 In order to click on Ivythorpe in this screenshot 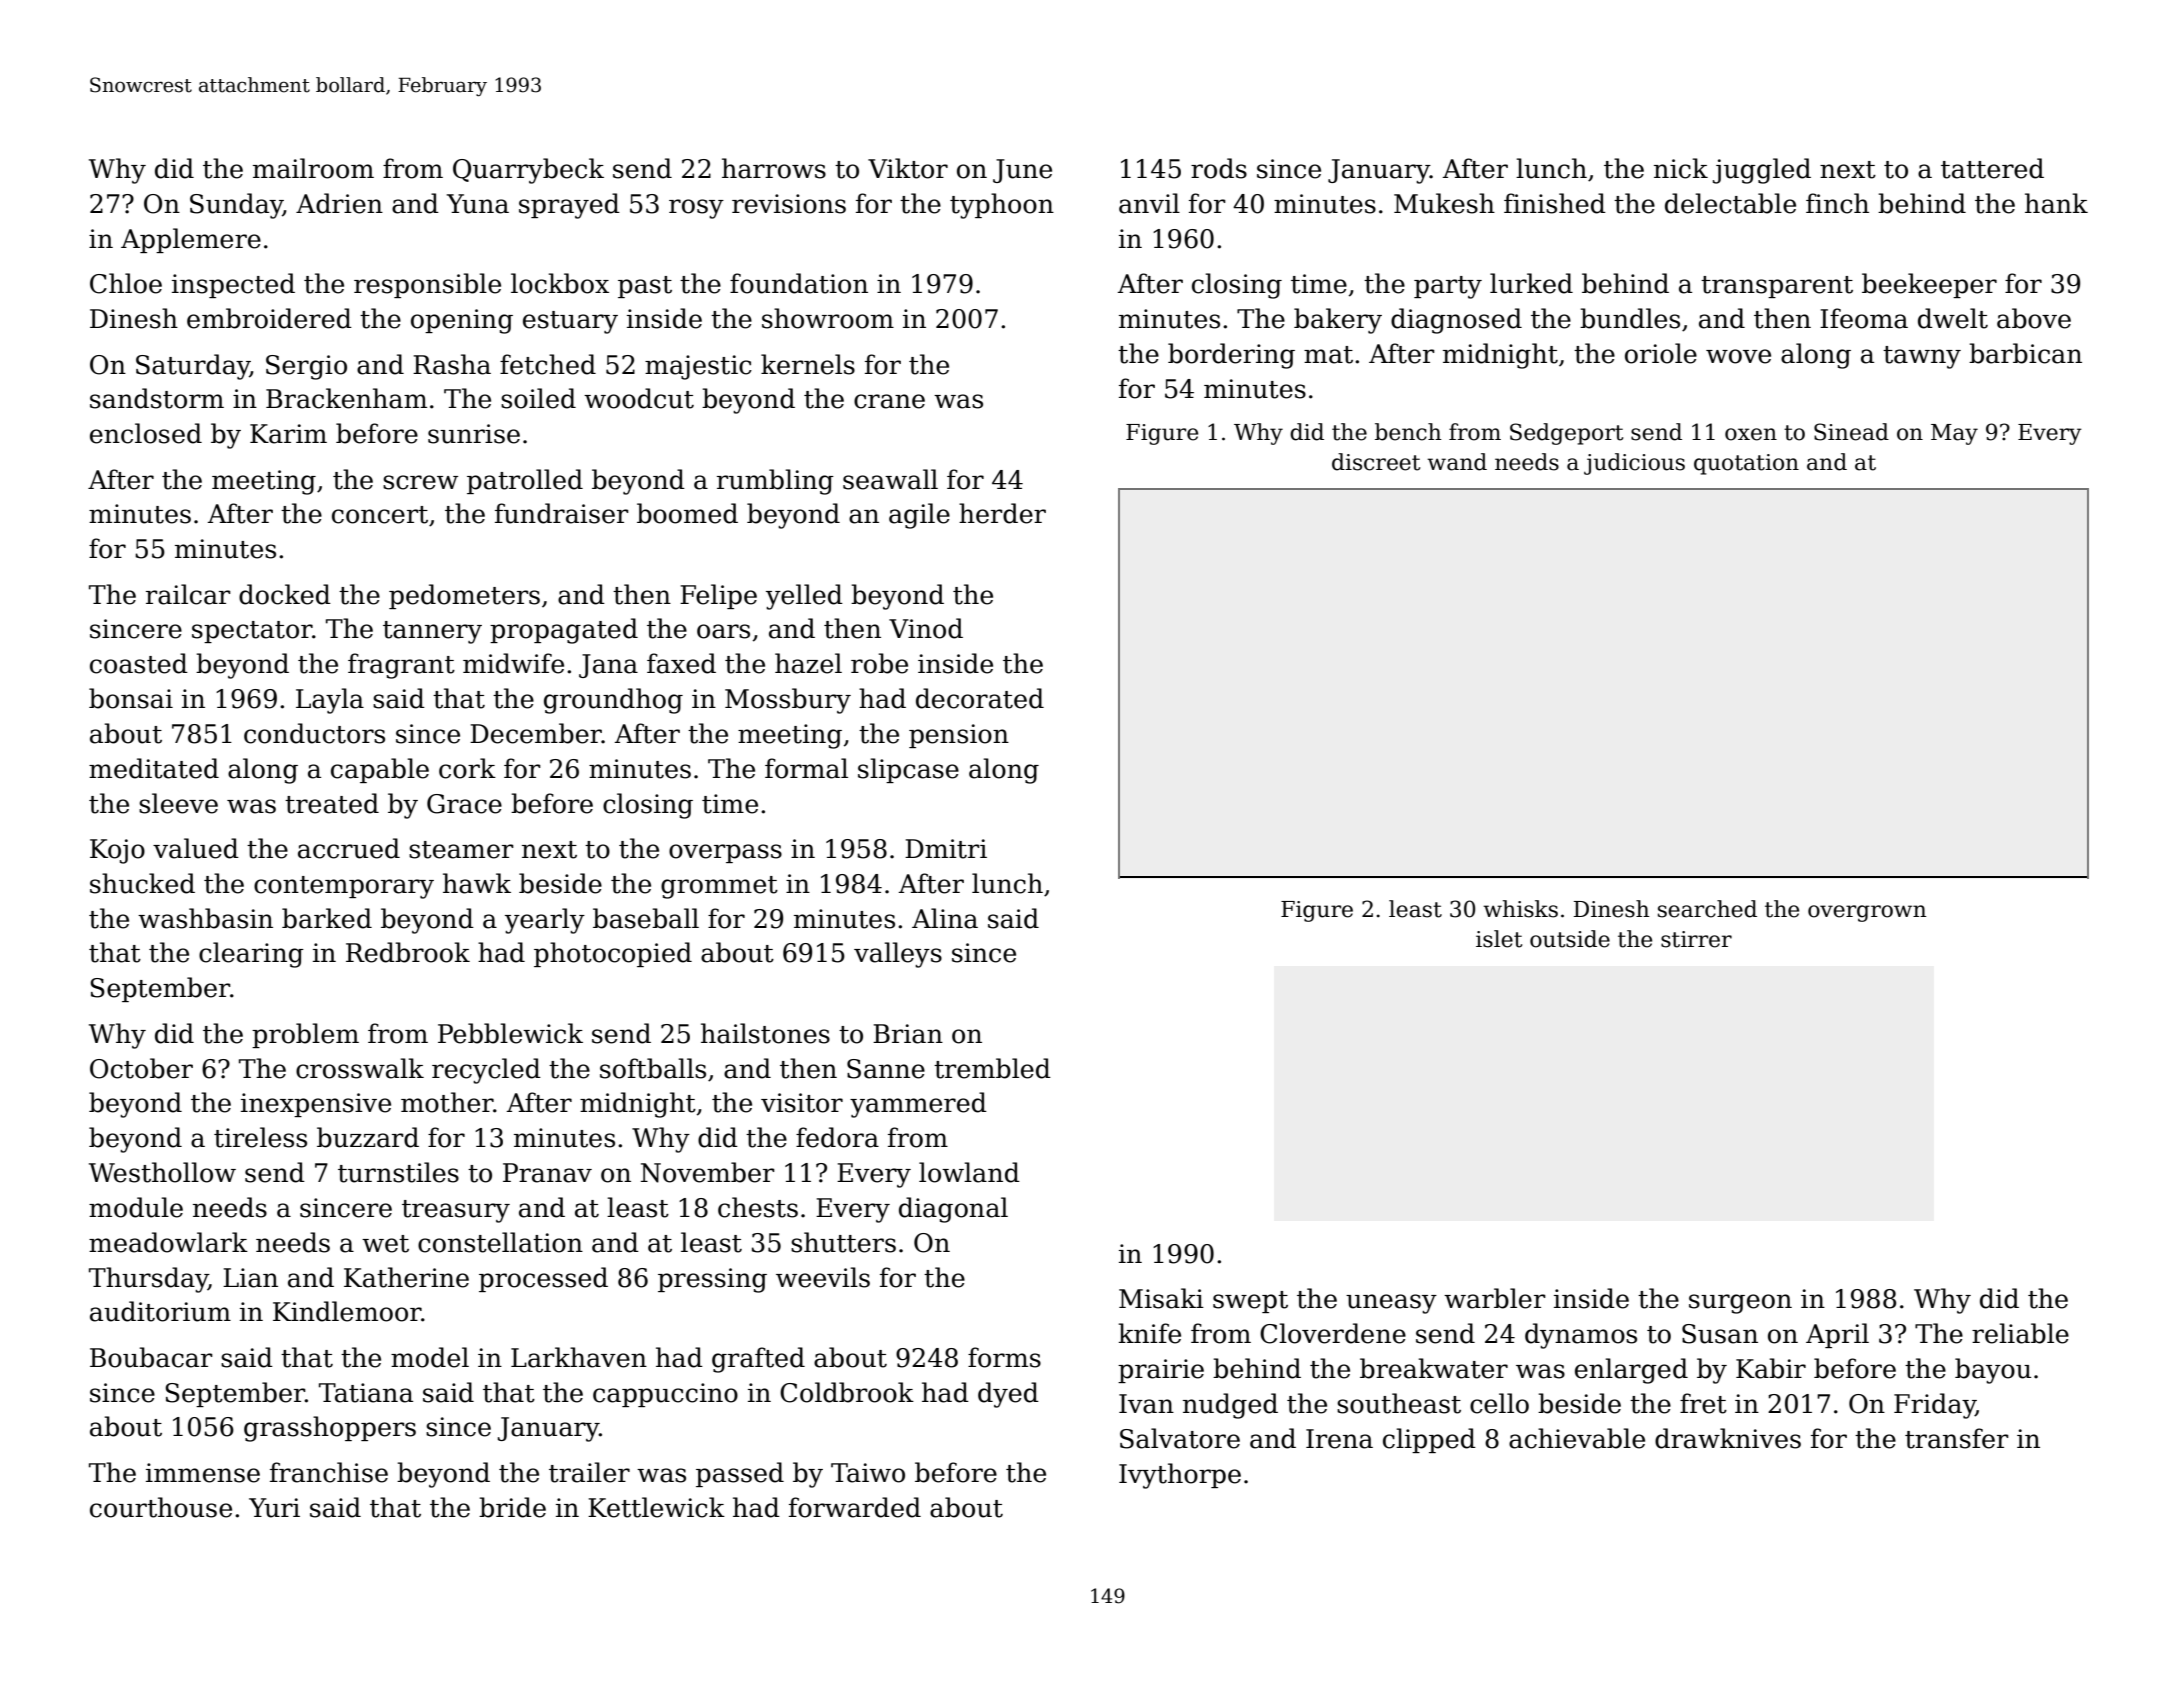, I will do `click(1180, 1476)`.
